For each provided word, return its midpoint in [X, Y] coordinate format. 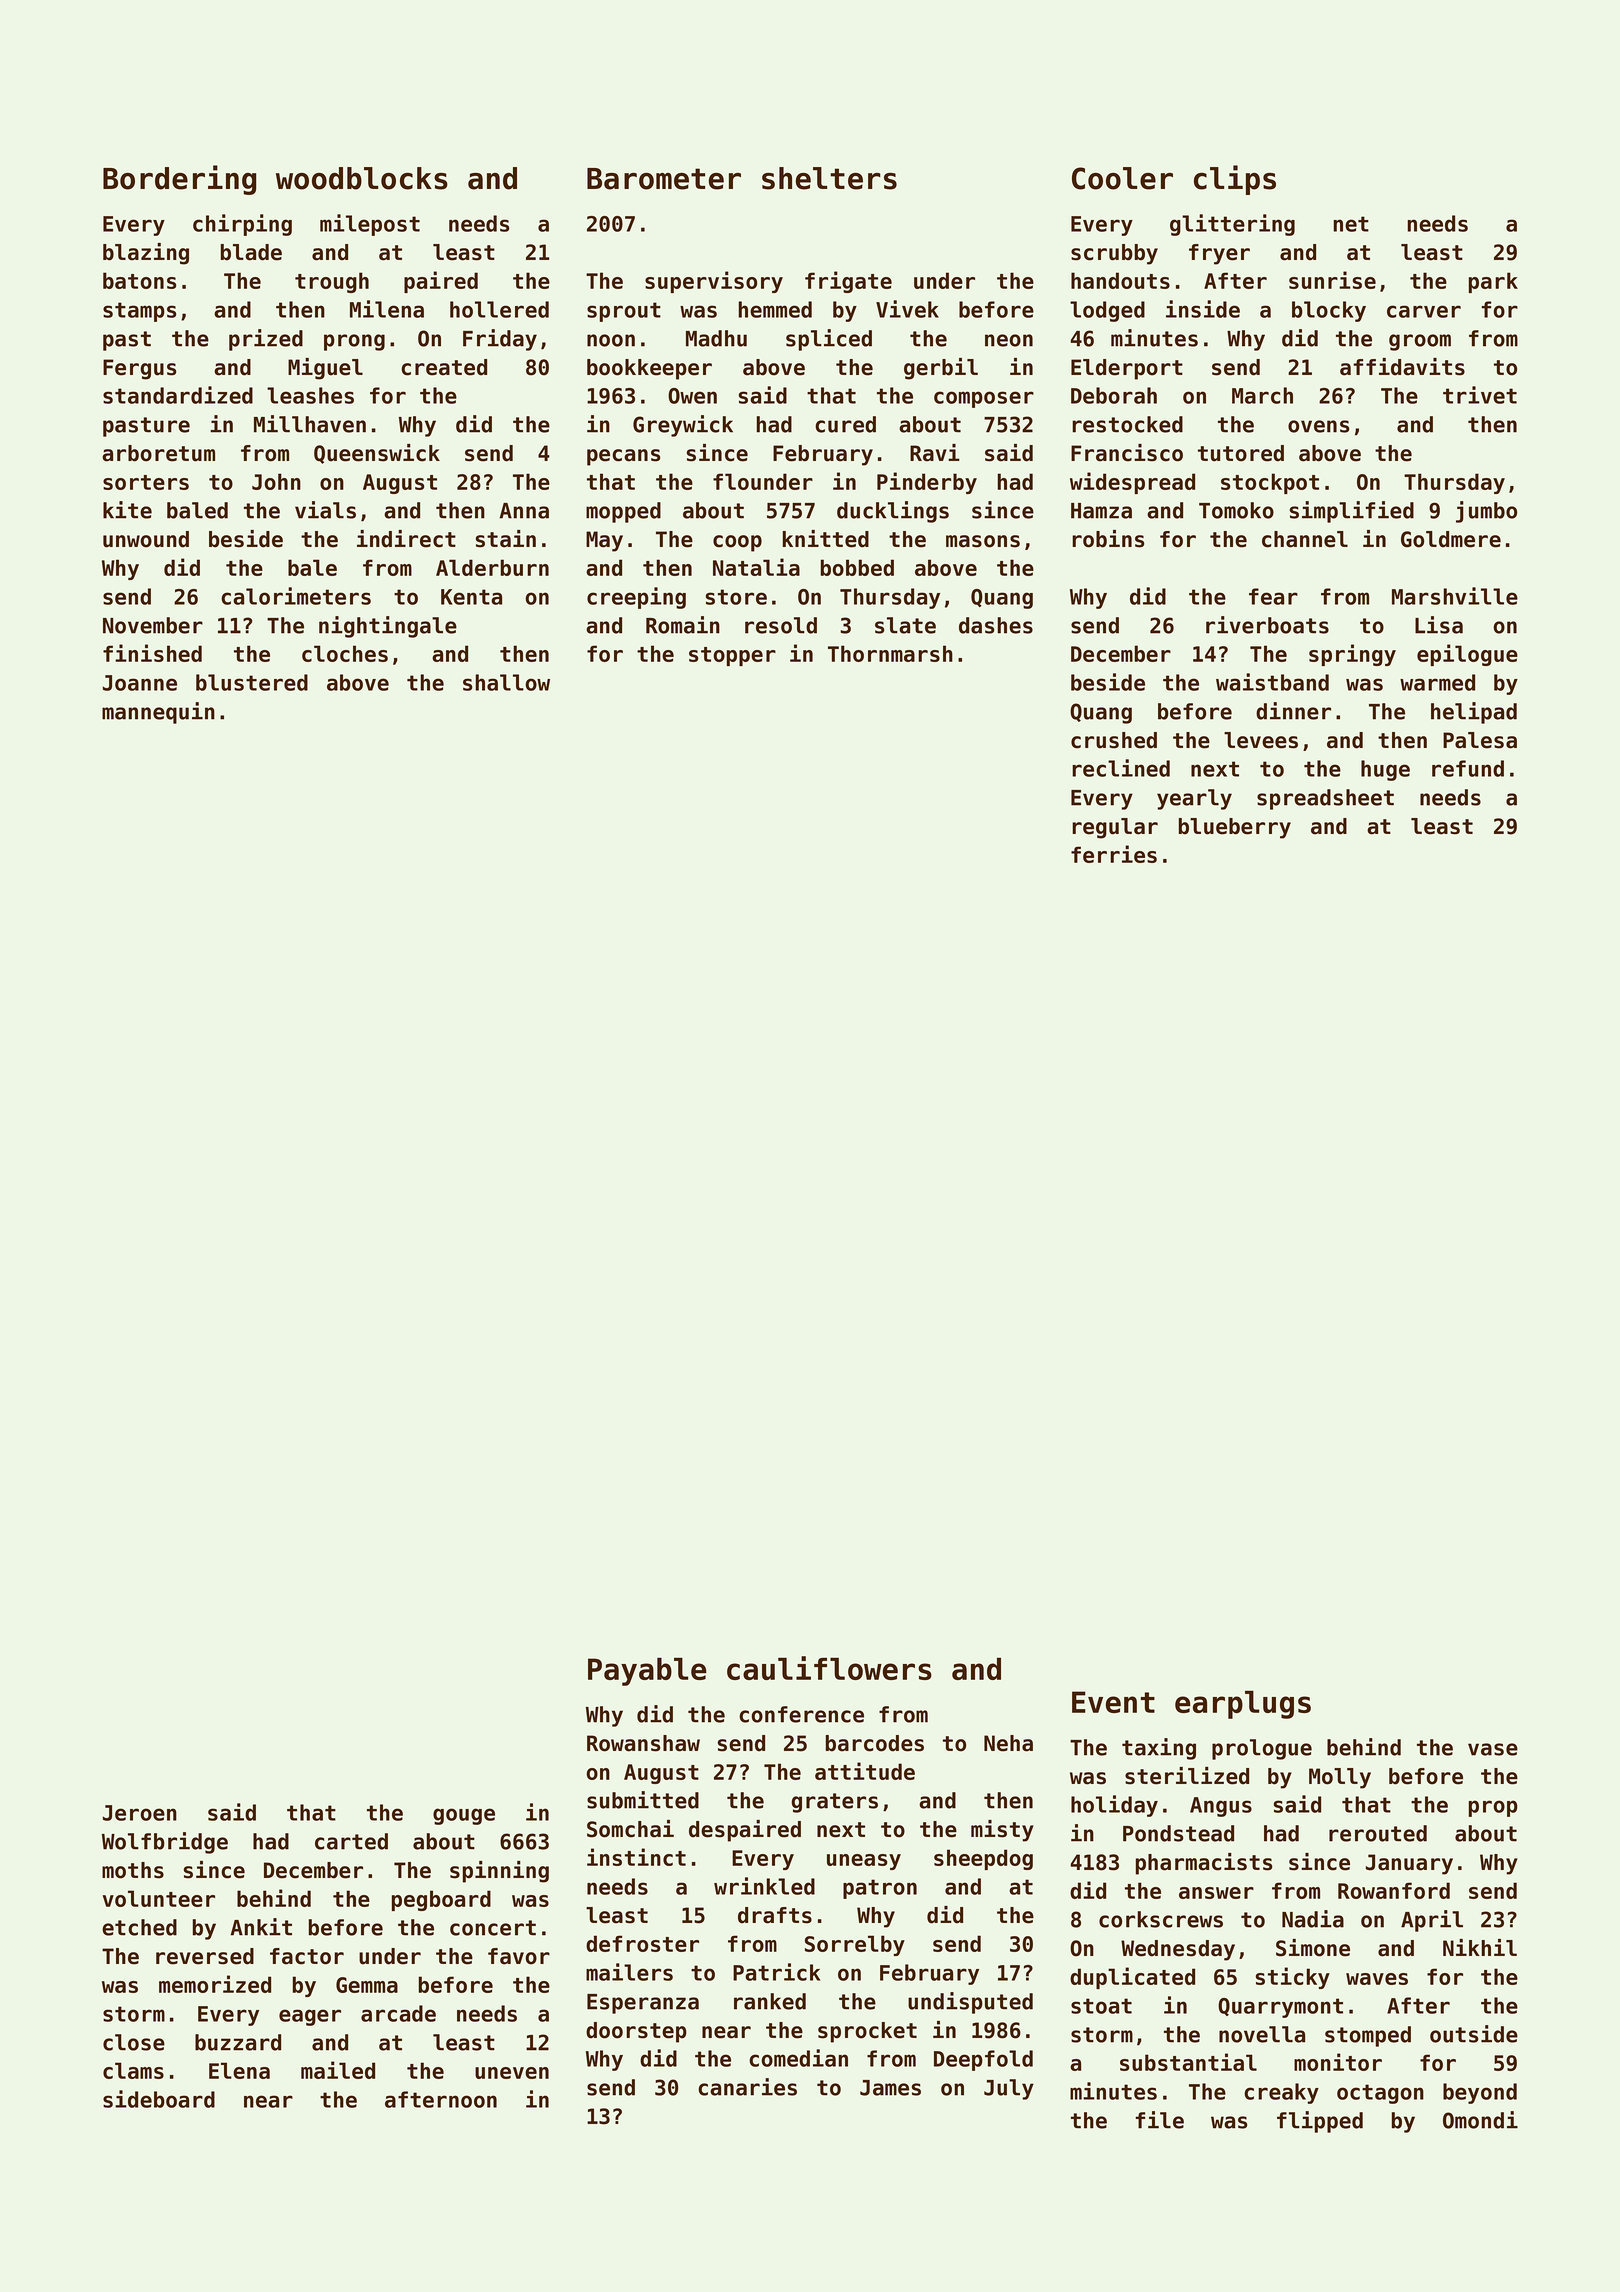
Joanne [140, 683]
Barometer [664, 179]
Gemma [367, 1985]
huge [1385, 770]
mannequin [158, 713]
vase [1493, 1749]
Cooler [1122, 178]
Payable [647, 1671]
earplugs [1243, 1705]
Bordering [179, 180]
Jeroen [140, 1813]
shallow [506, 682]
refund [1468, 768]
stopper [732, 656]
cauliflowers [829, 1668]
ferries [1114, 854]
